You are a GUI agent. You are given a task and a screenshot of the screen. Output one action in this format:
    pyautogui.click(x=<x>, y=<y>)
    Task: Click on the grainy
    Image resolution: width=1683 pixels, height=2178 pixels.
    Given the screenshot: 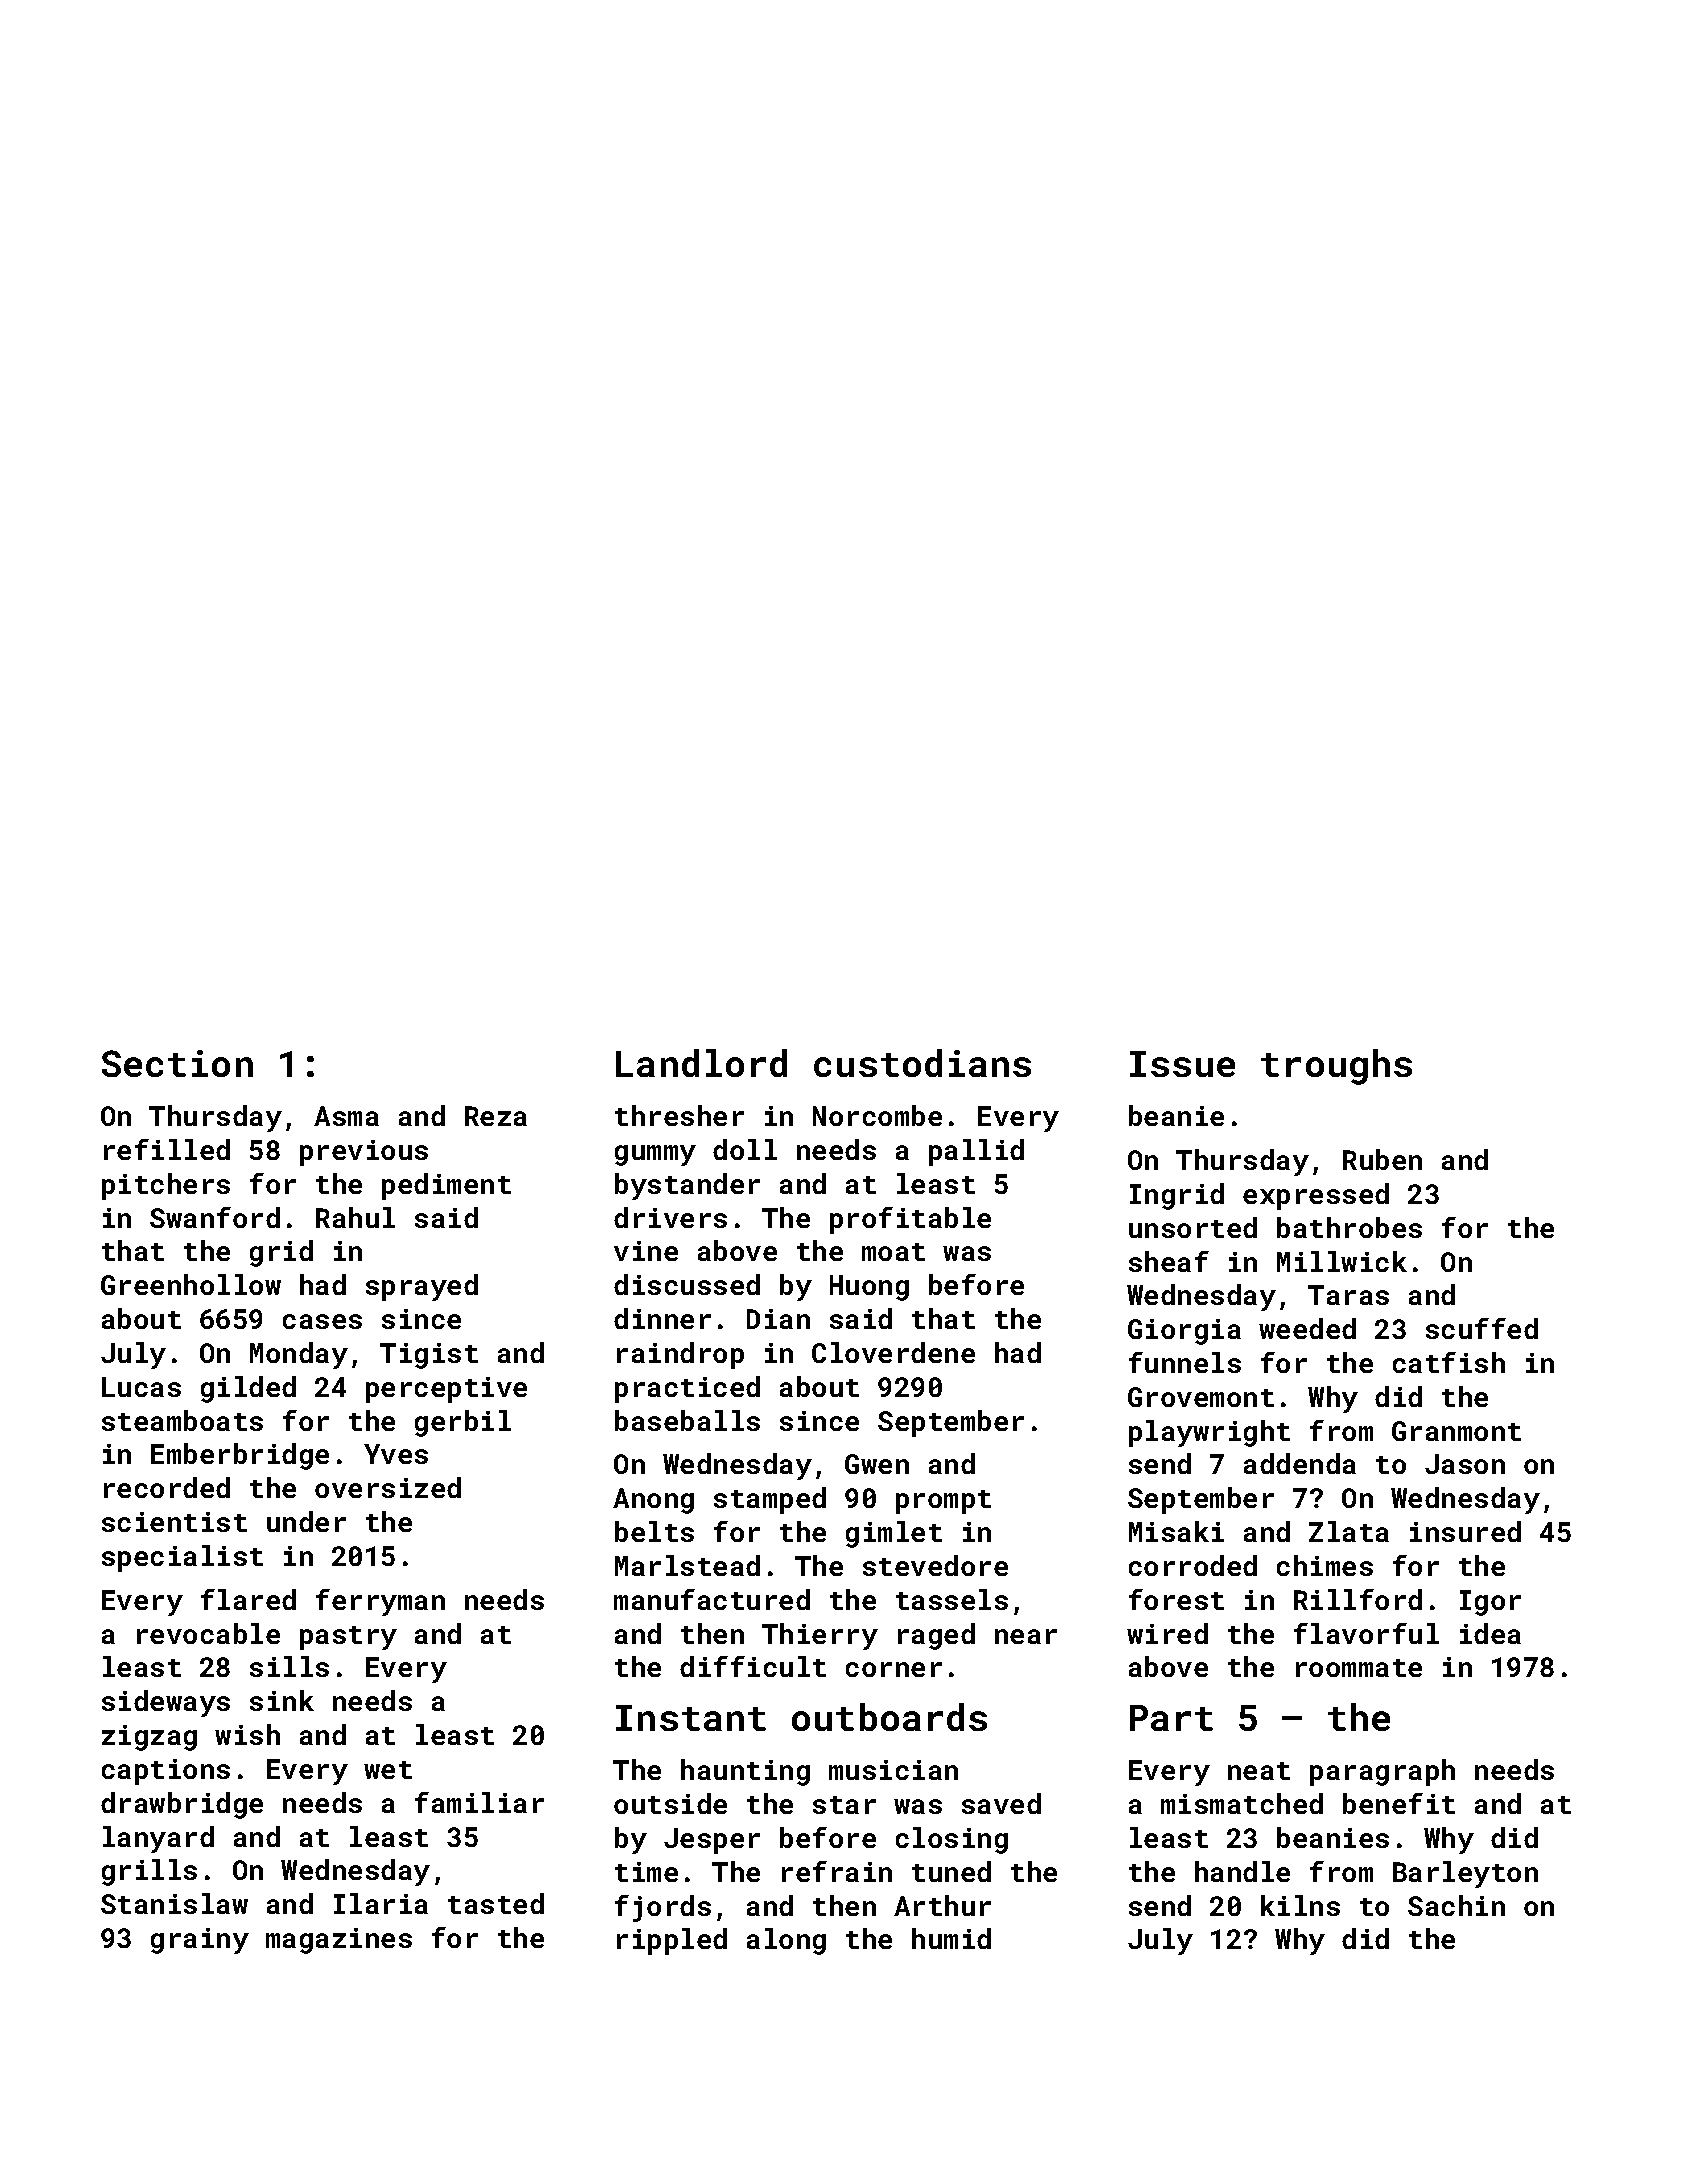 What is the action you would take?
    pyautogui.click(x=200, y=1941)
